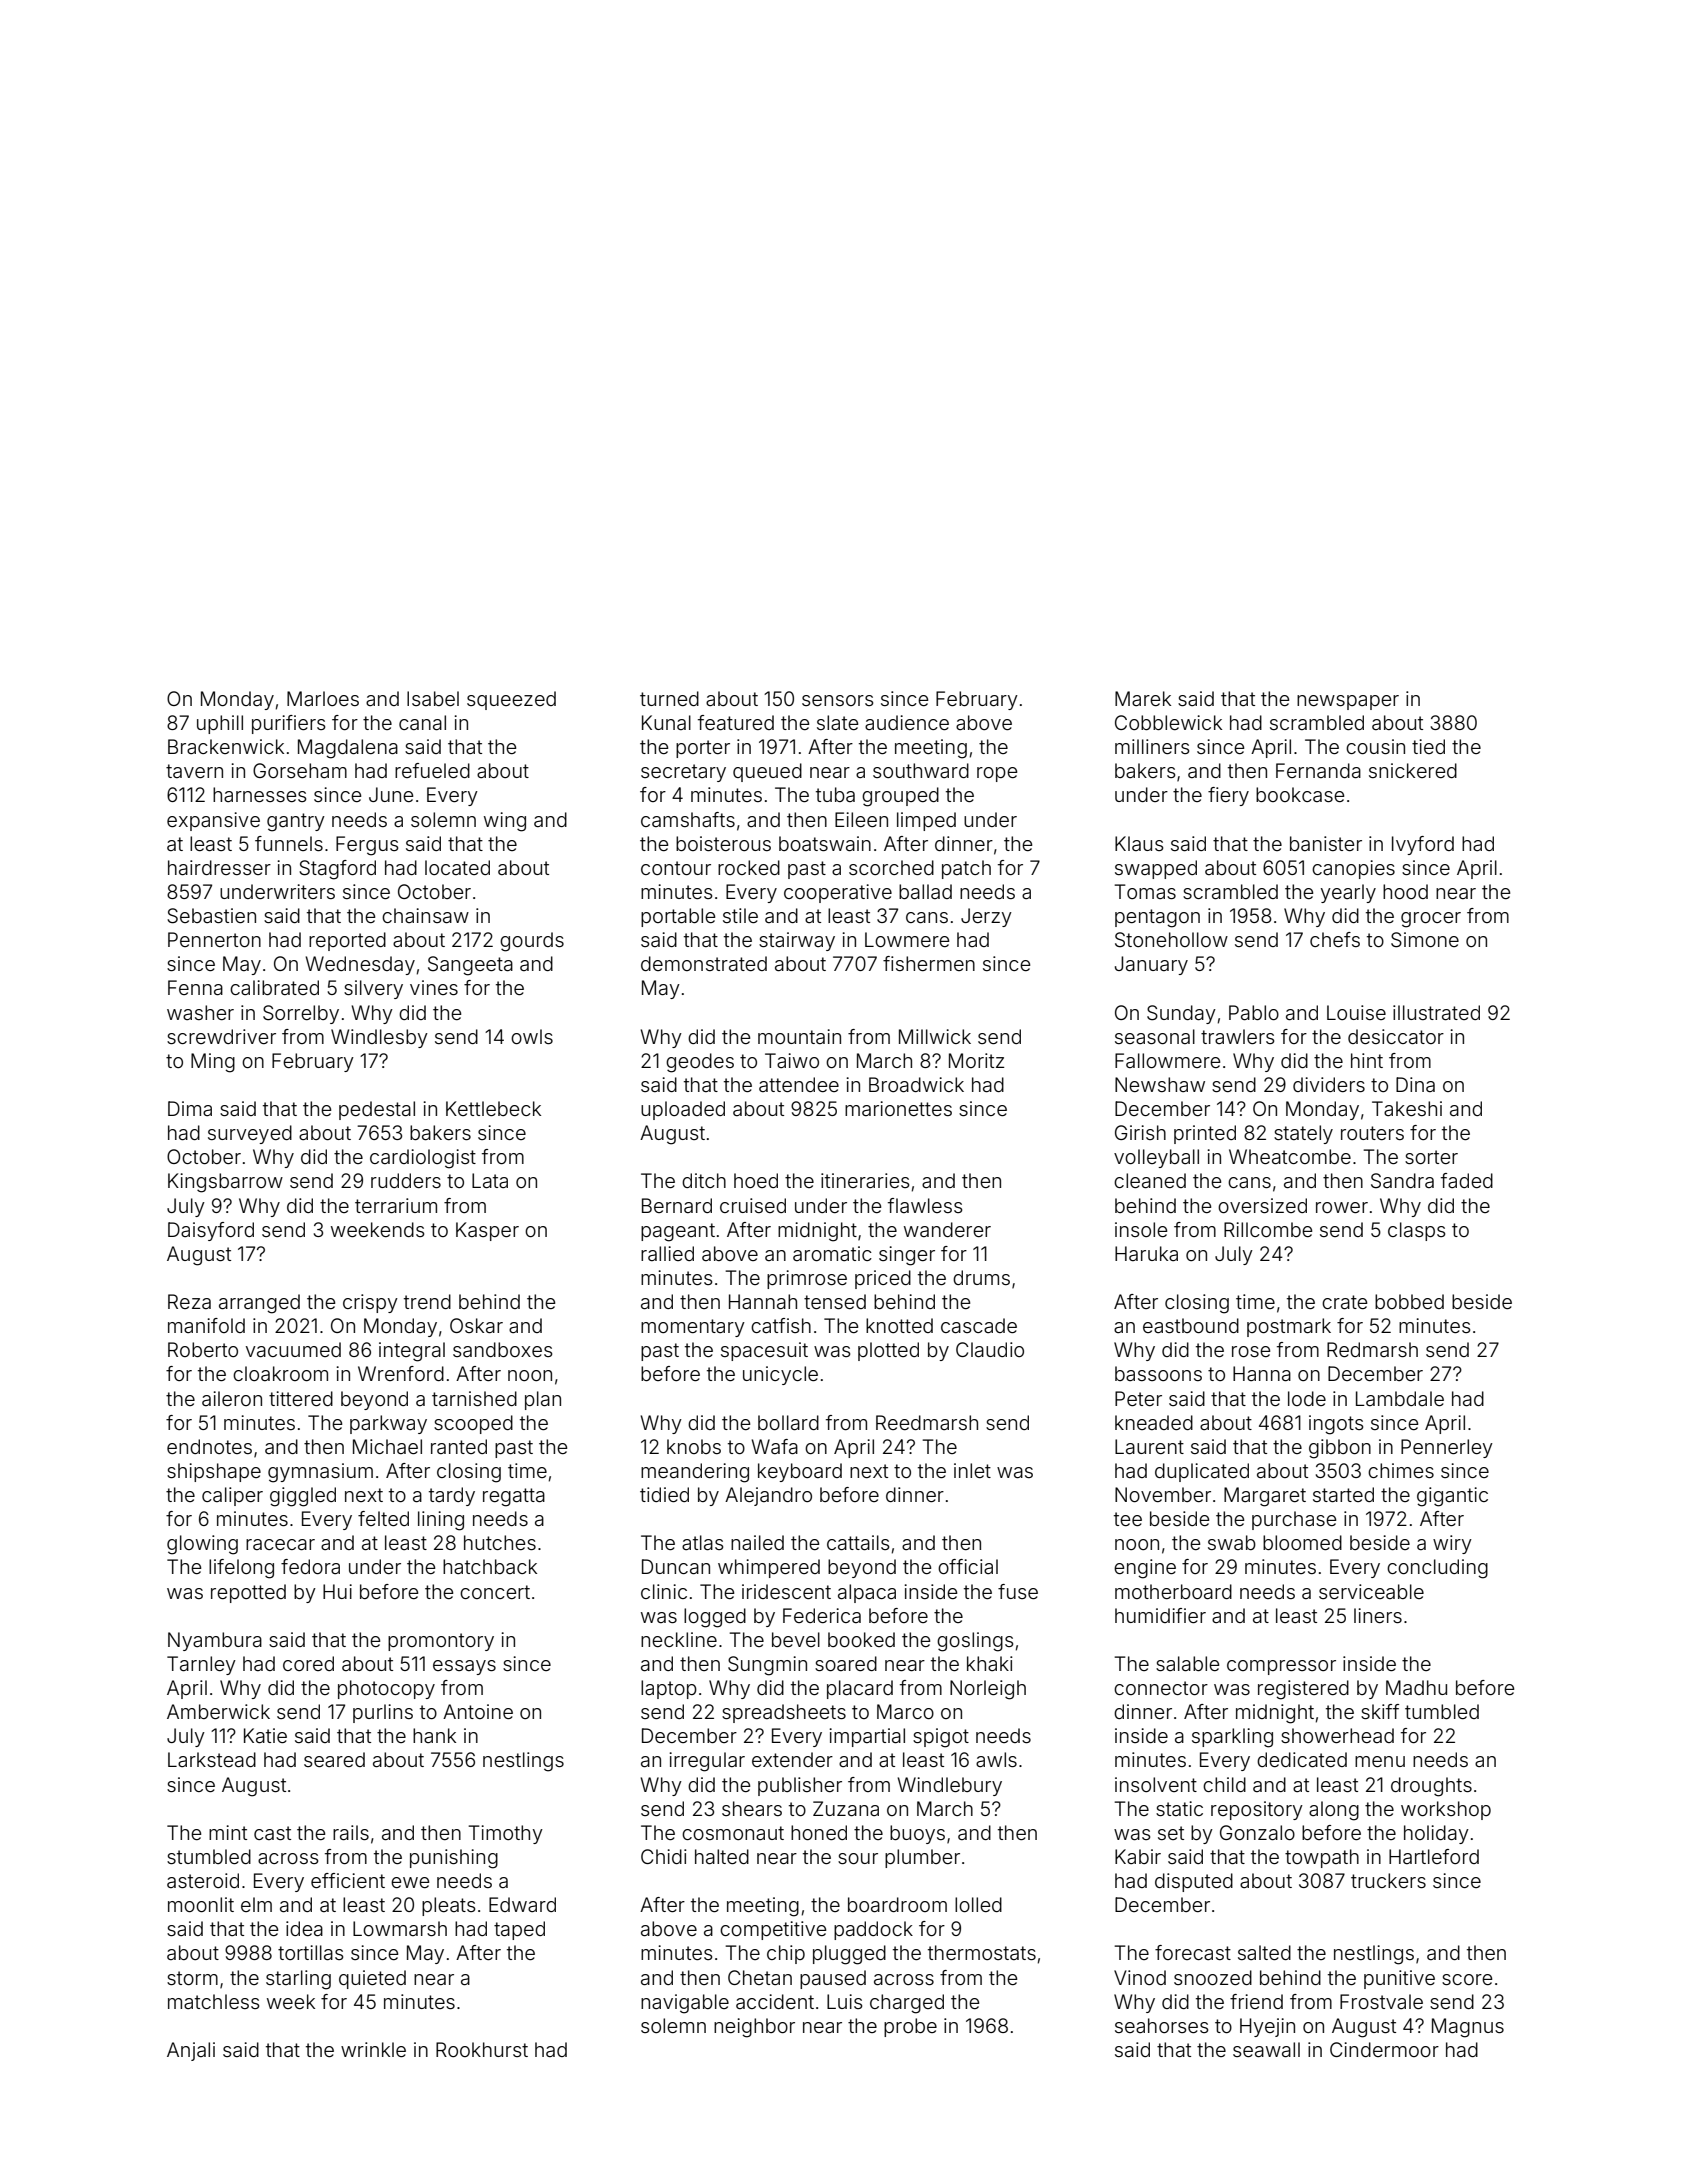  Describe the element at coordinates (788, 1422) in the screenshot. I see `bollard` at that location.
